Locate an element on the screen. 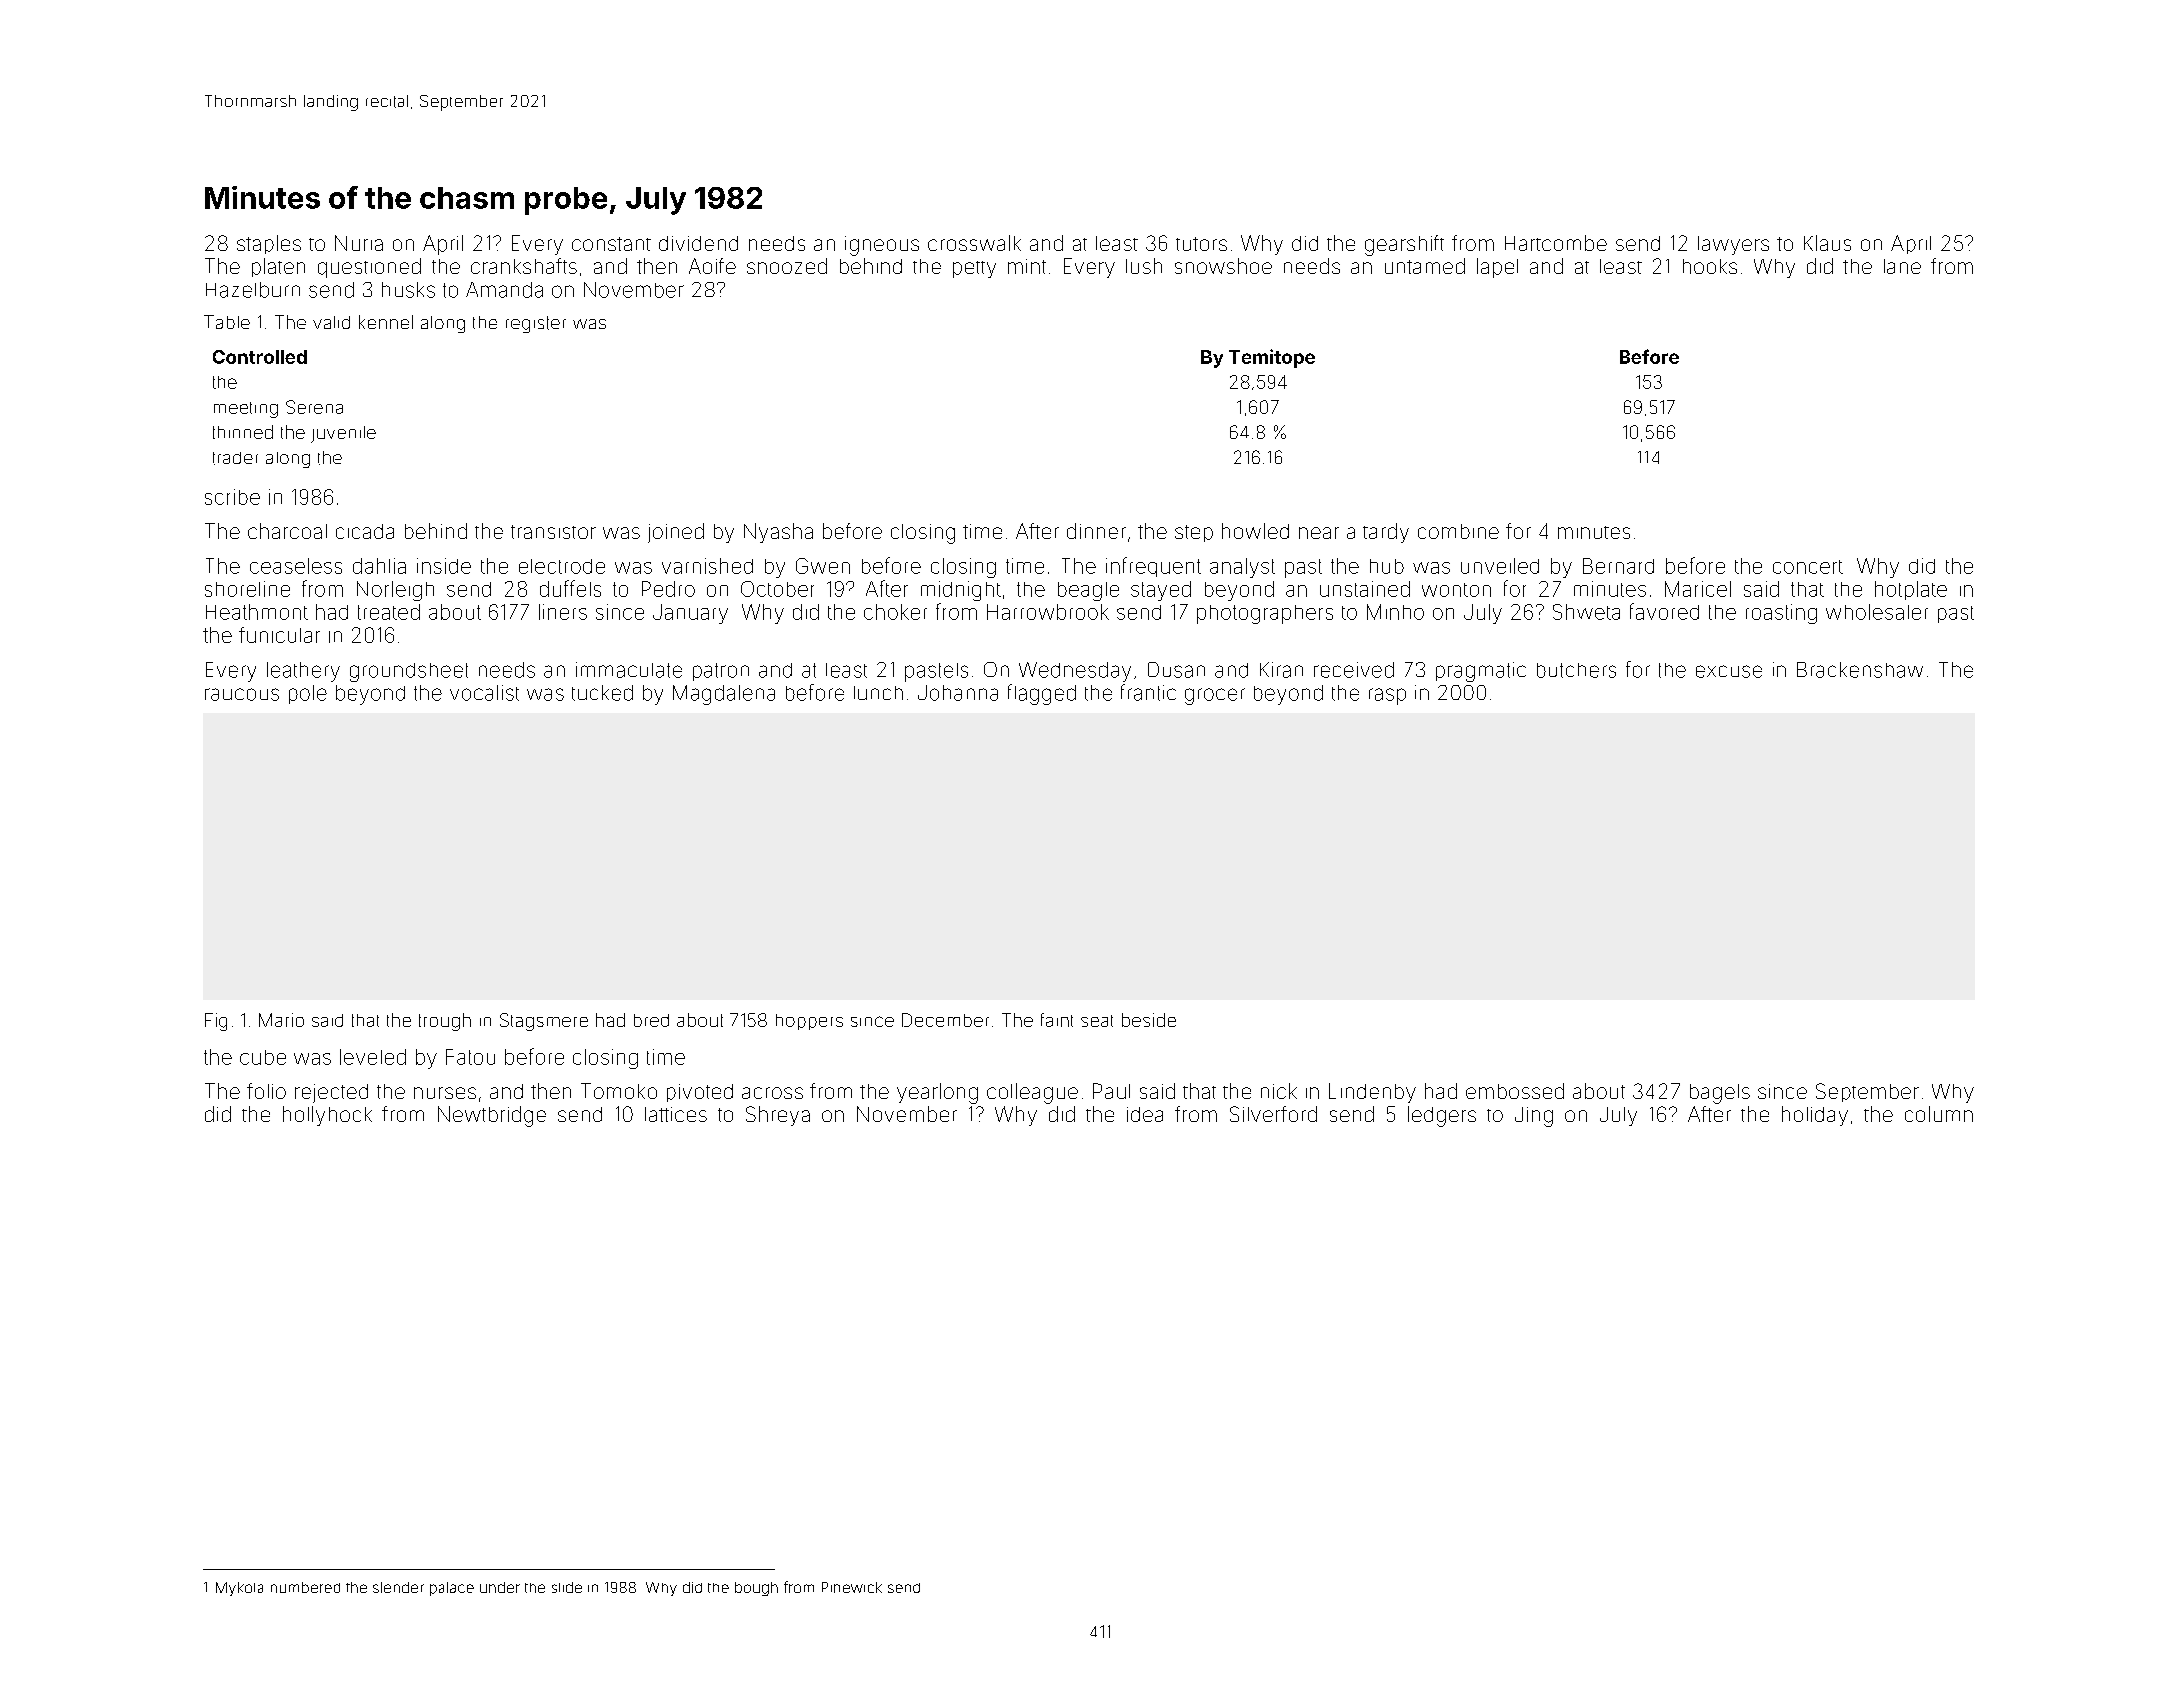 The image size is (2178, 1683). lane is located at coordinates (1902, 266).
